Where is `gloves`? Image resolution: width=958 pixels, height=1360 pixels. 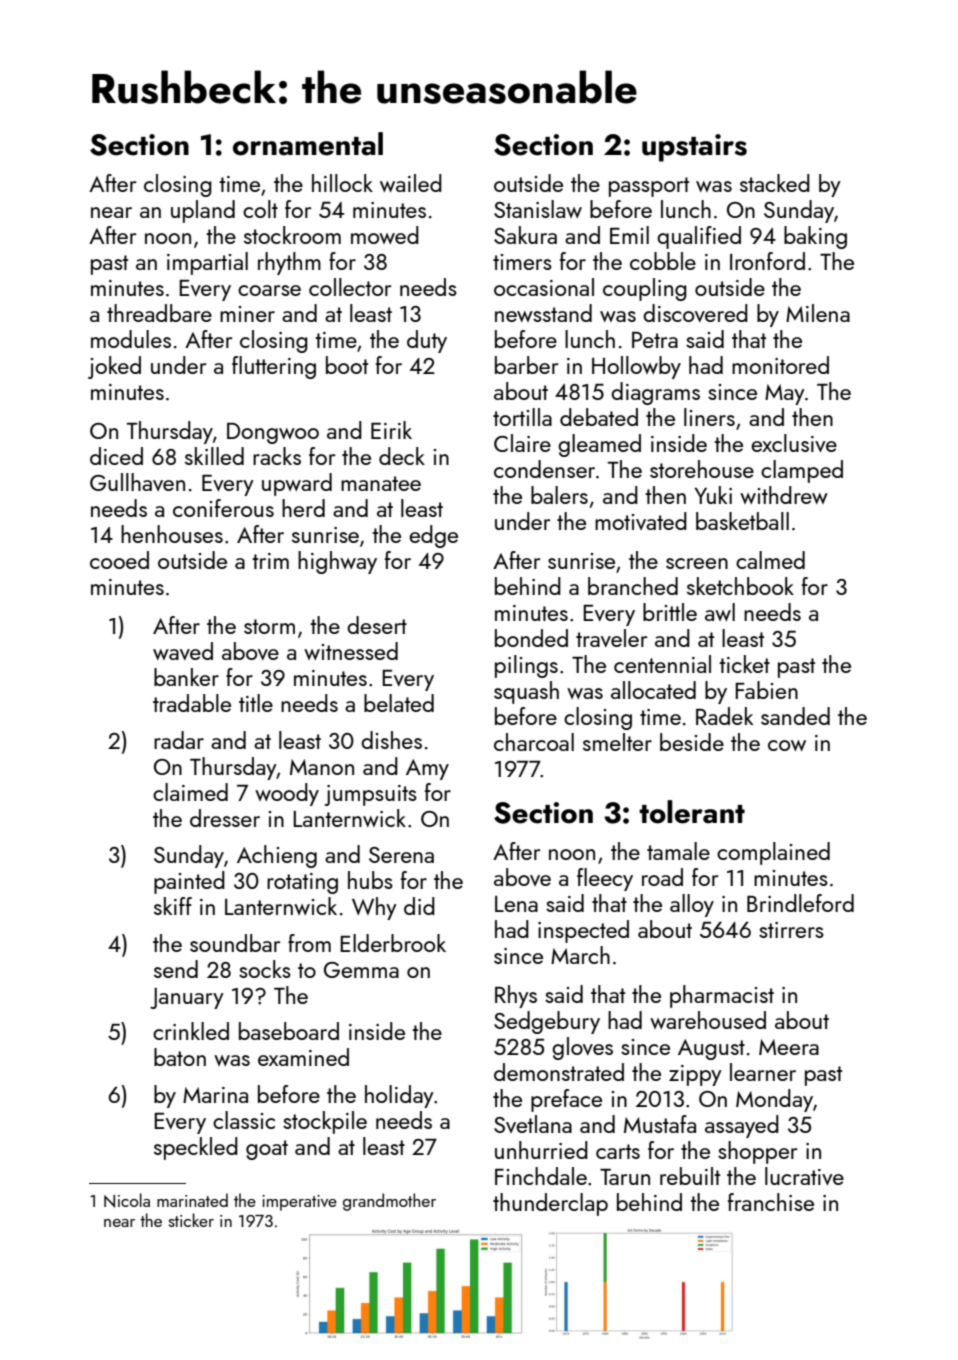
gloves is located at coordinates (582, 1048).
